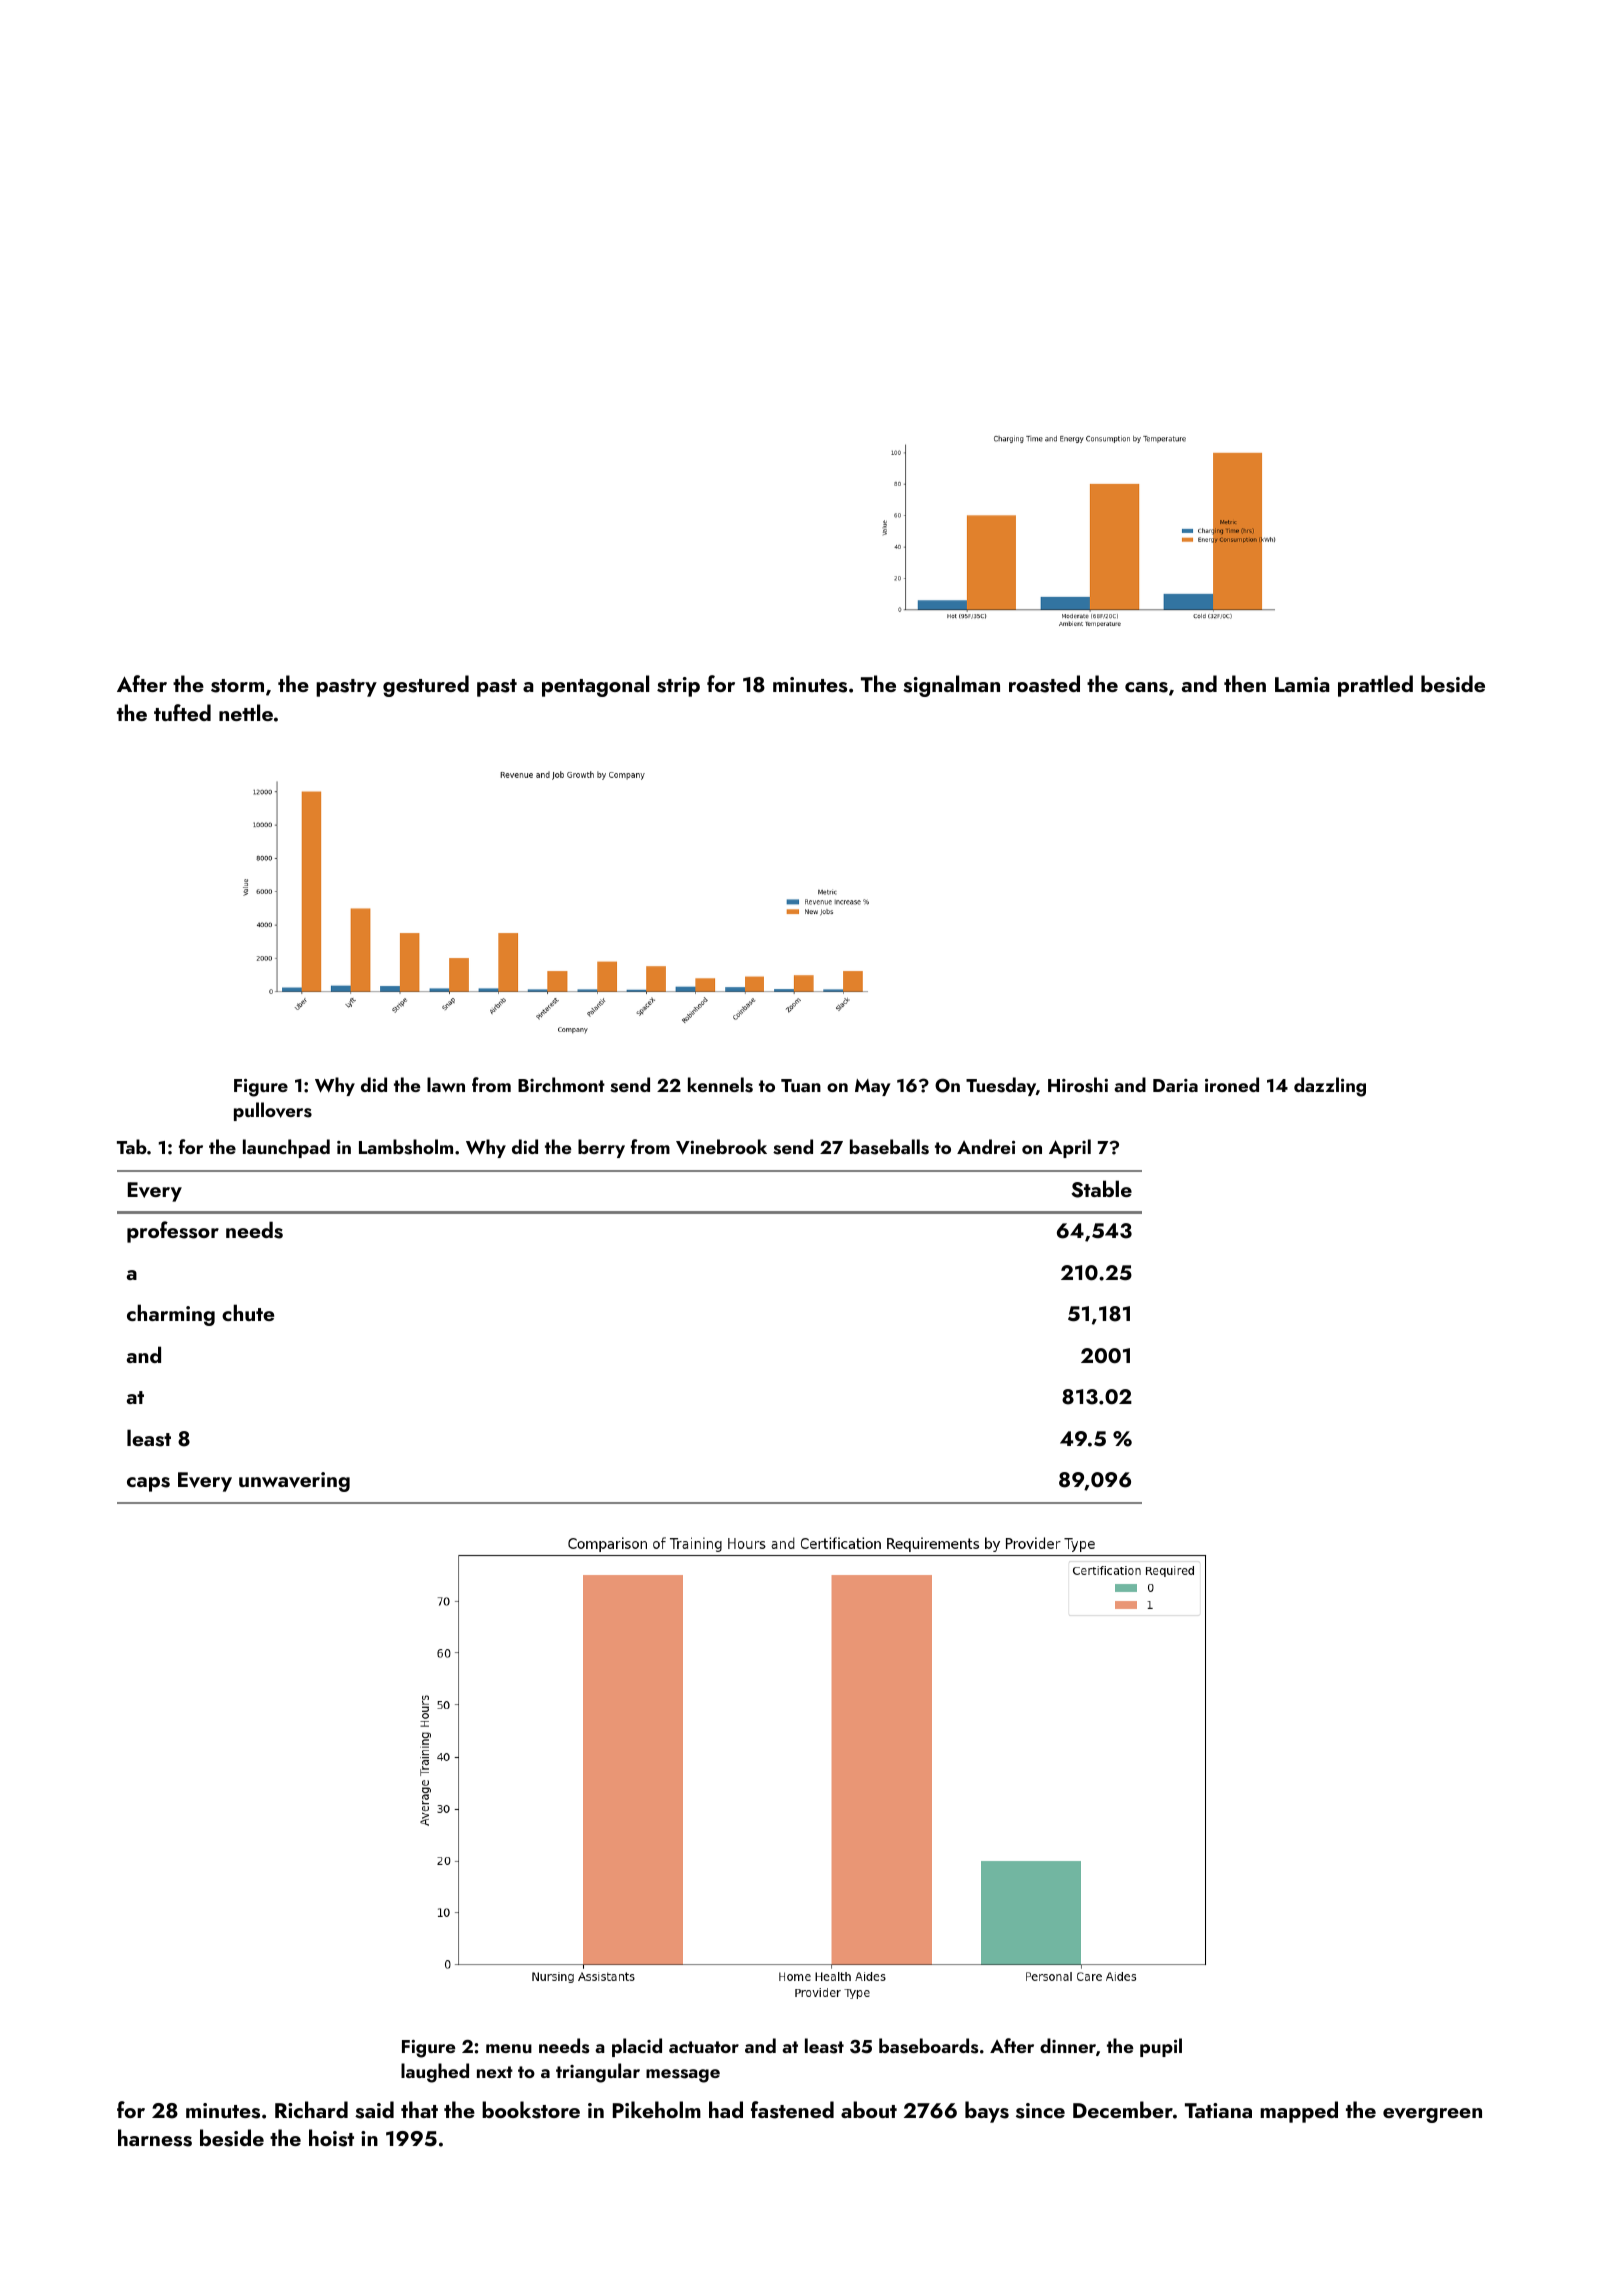  What do you see at coordinates (1101, 1189) in the document?
I see `Stable` at bounding box center [1101, 1189].
